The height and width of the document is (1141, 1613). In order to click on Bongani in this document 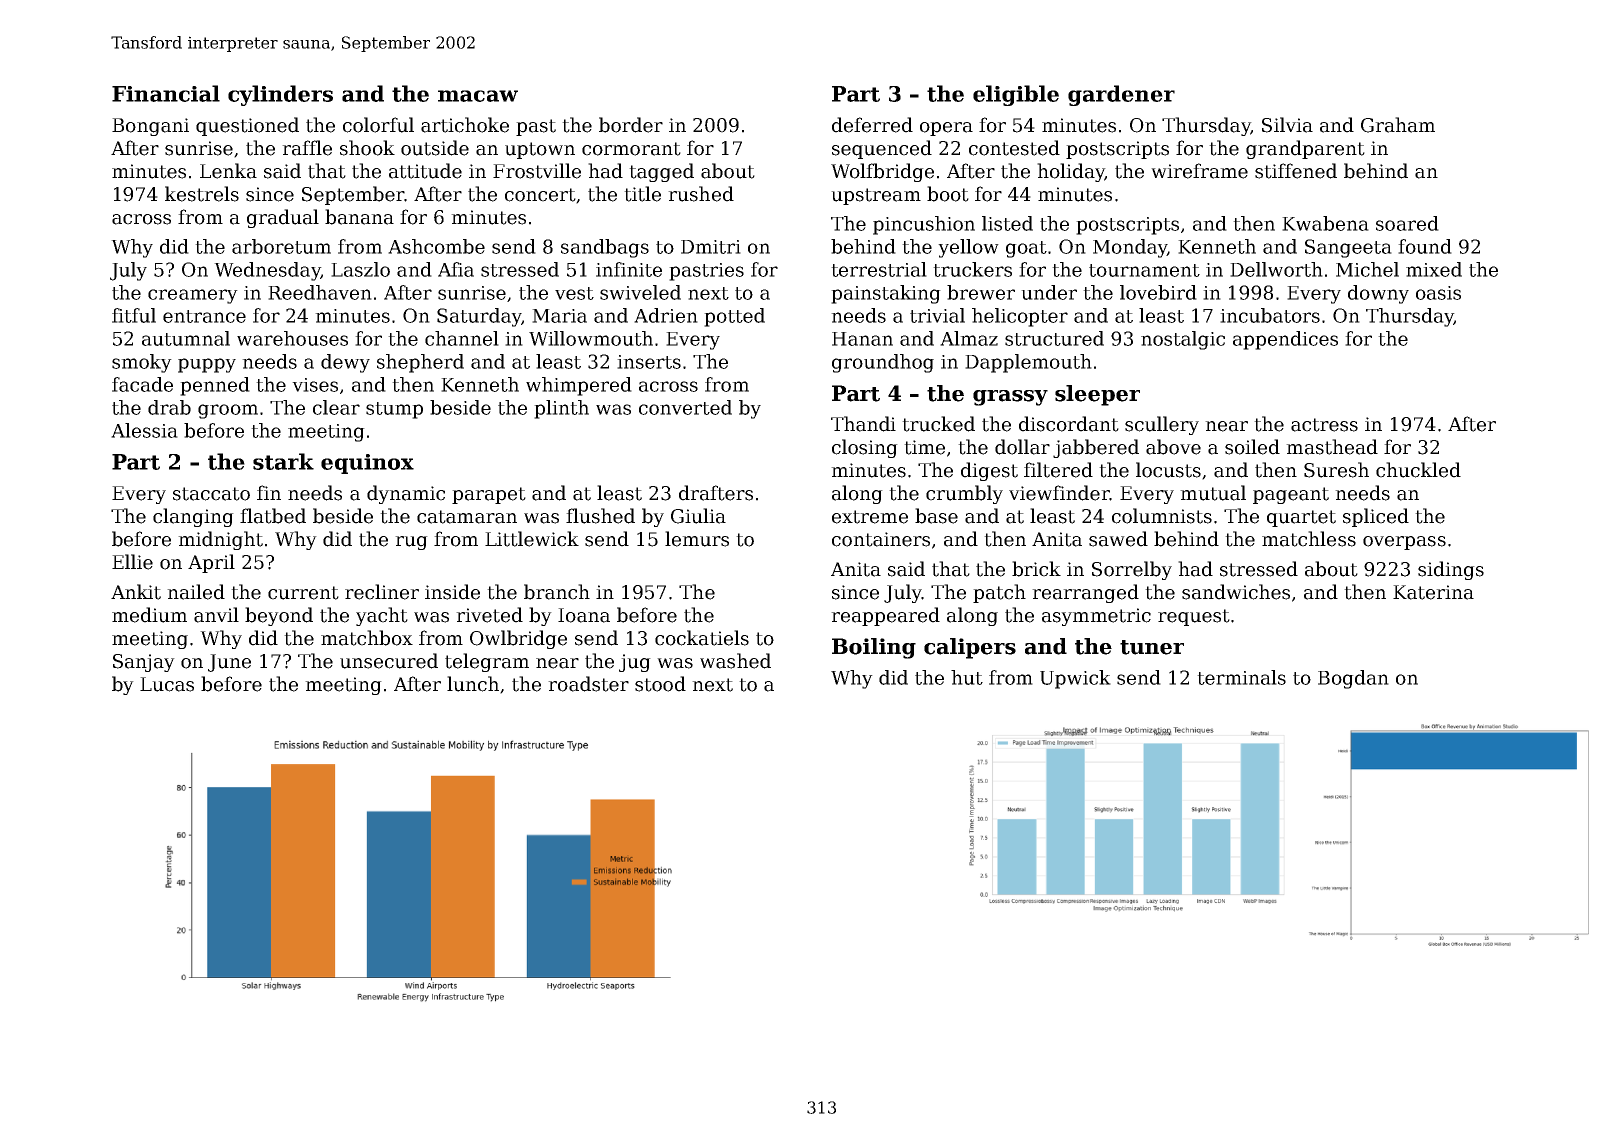, I will do `click(150, 127)`.
